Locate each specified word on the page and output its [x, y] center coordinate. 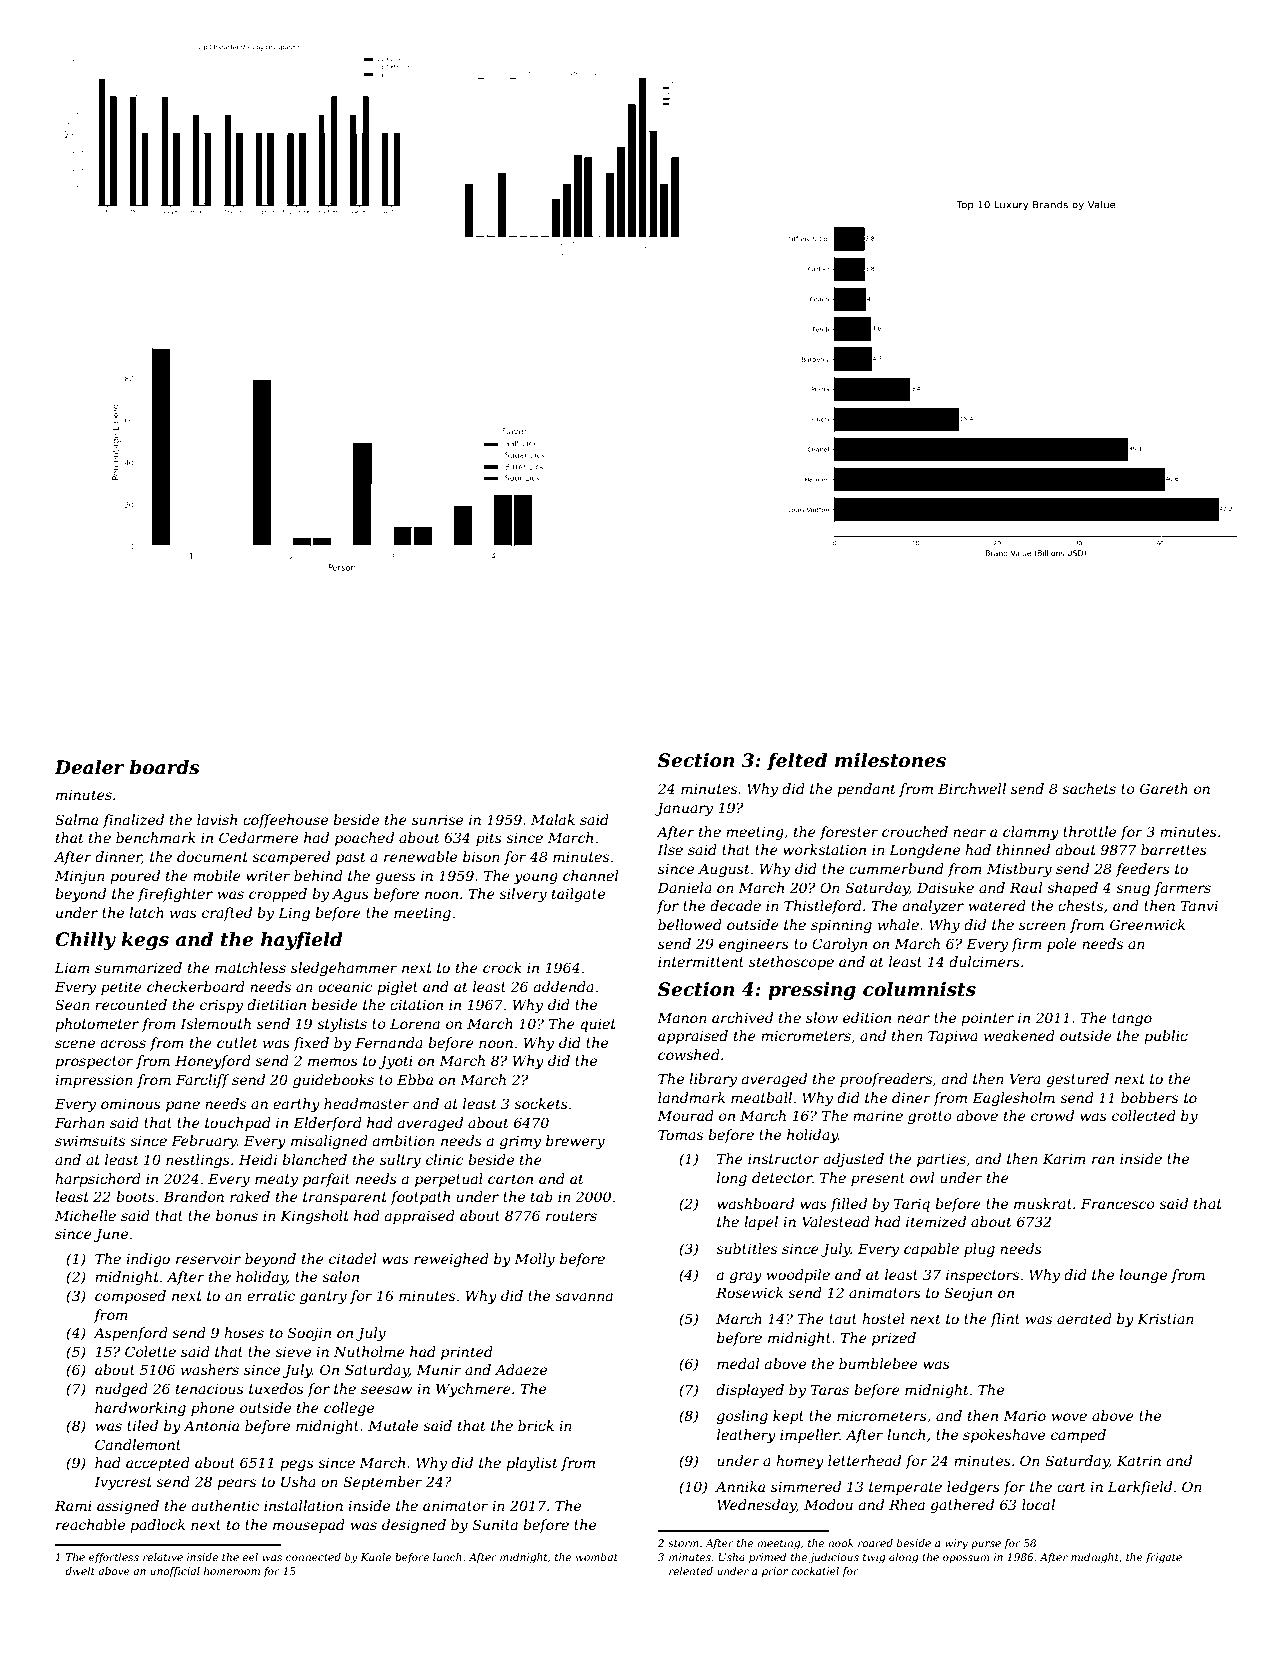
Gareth [1164, 788]
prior [775, 1572]
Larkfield [1140, 1488]
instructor [784, 1159]
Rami [73, 1505]
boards [165, 767]
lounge [1143, 1276]
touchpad [238, 1124]
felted [797, 762]
